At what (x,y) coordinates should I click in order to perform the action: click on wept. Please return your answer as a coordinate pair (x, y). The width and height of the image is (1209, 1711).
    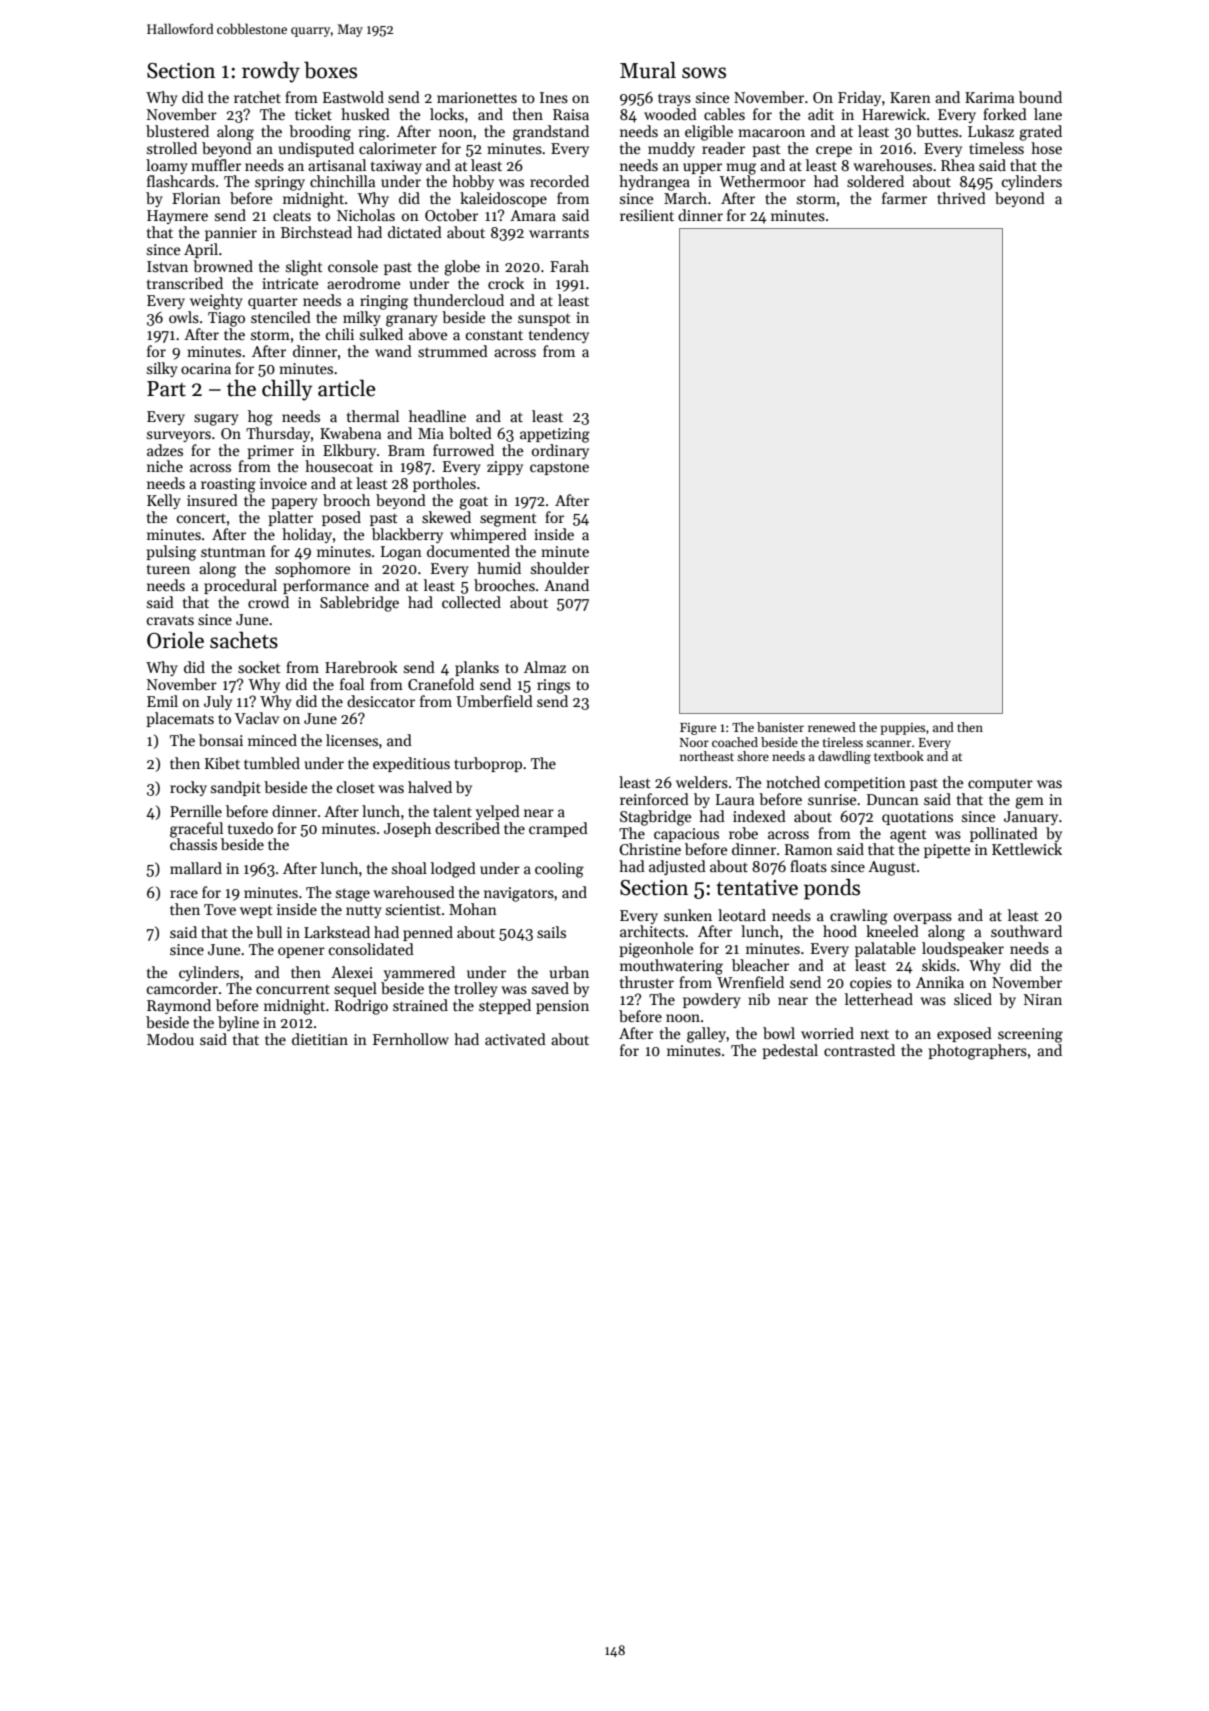
    Looking at the image, I should click on (256, 911).
